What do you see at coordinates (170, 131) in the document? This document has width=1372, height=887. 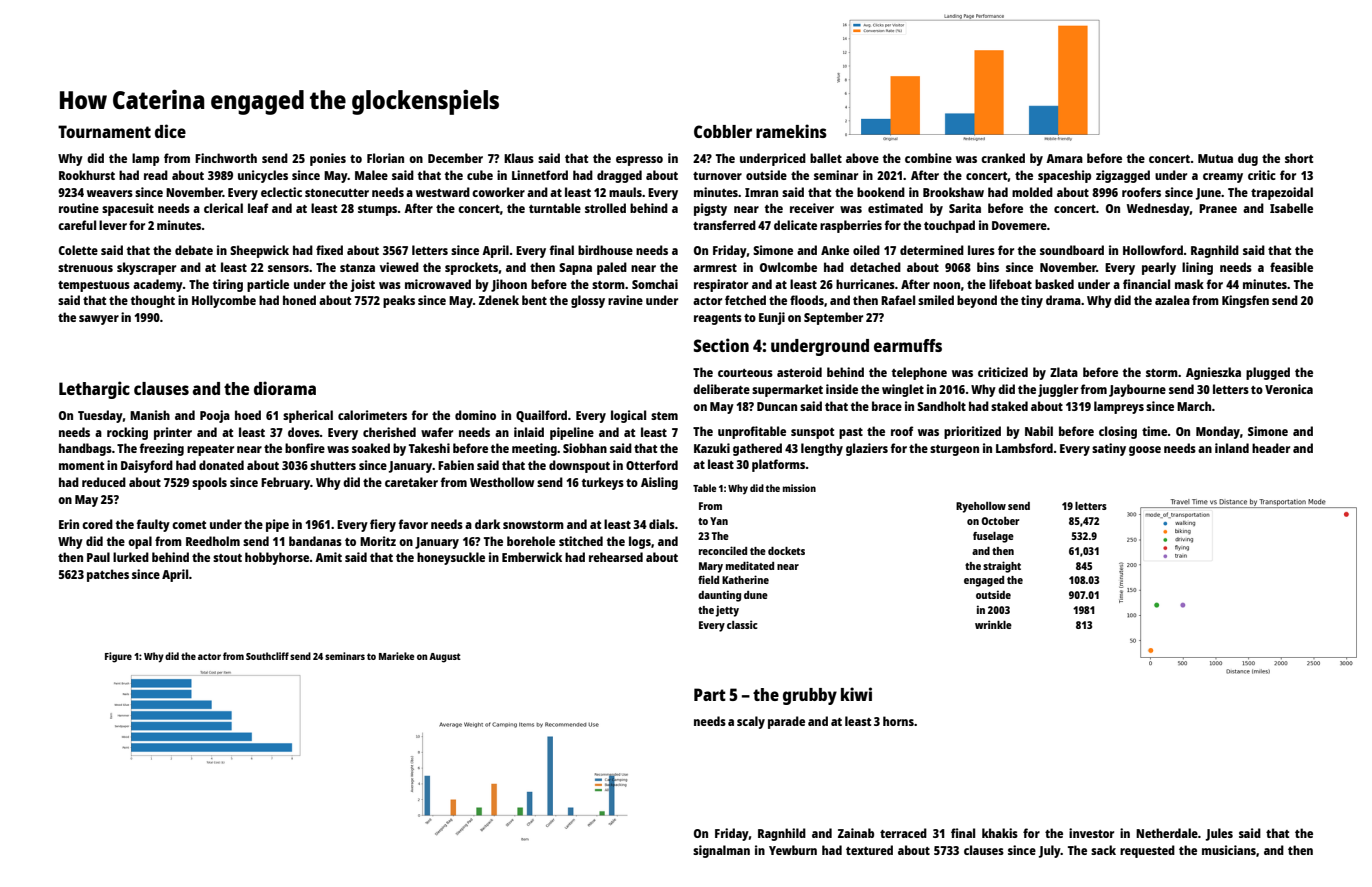 I see `dice` at bounding box center [170, 131].
